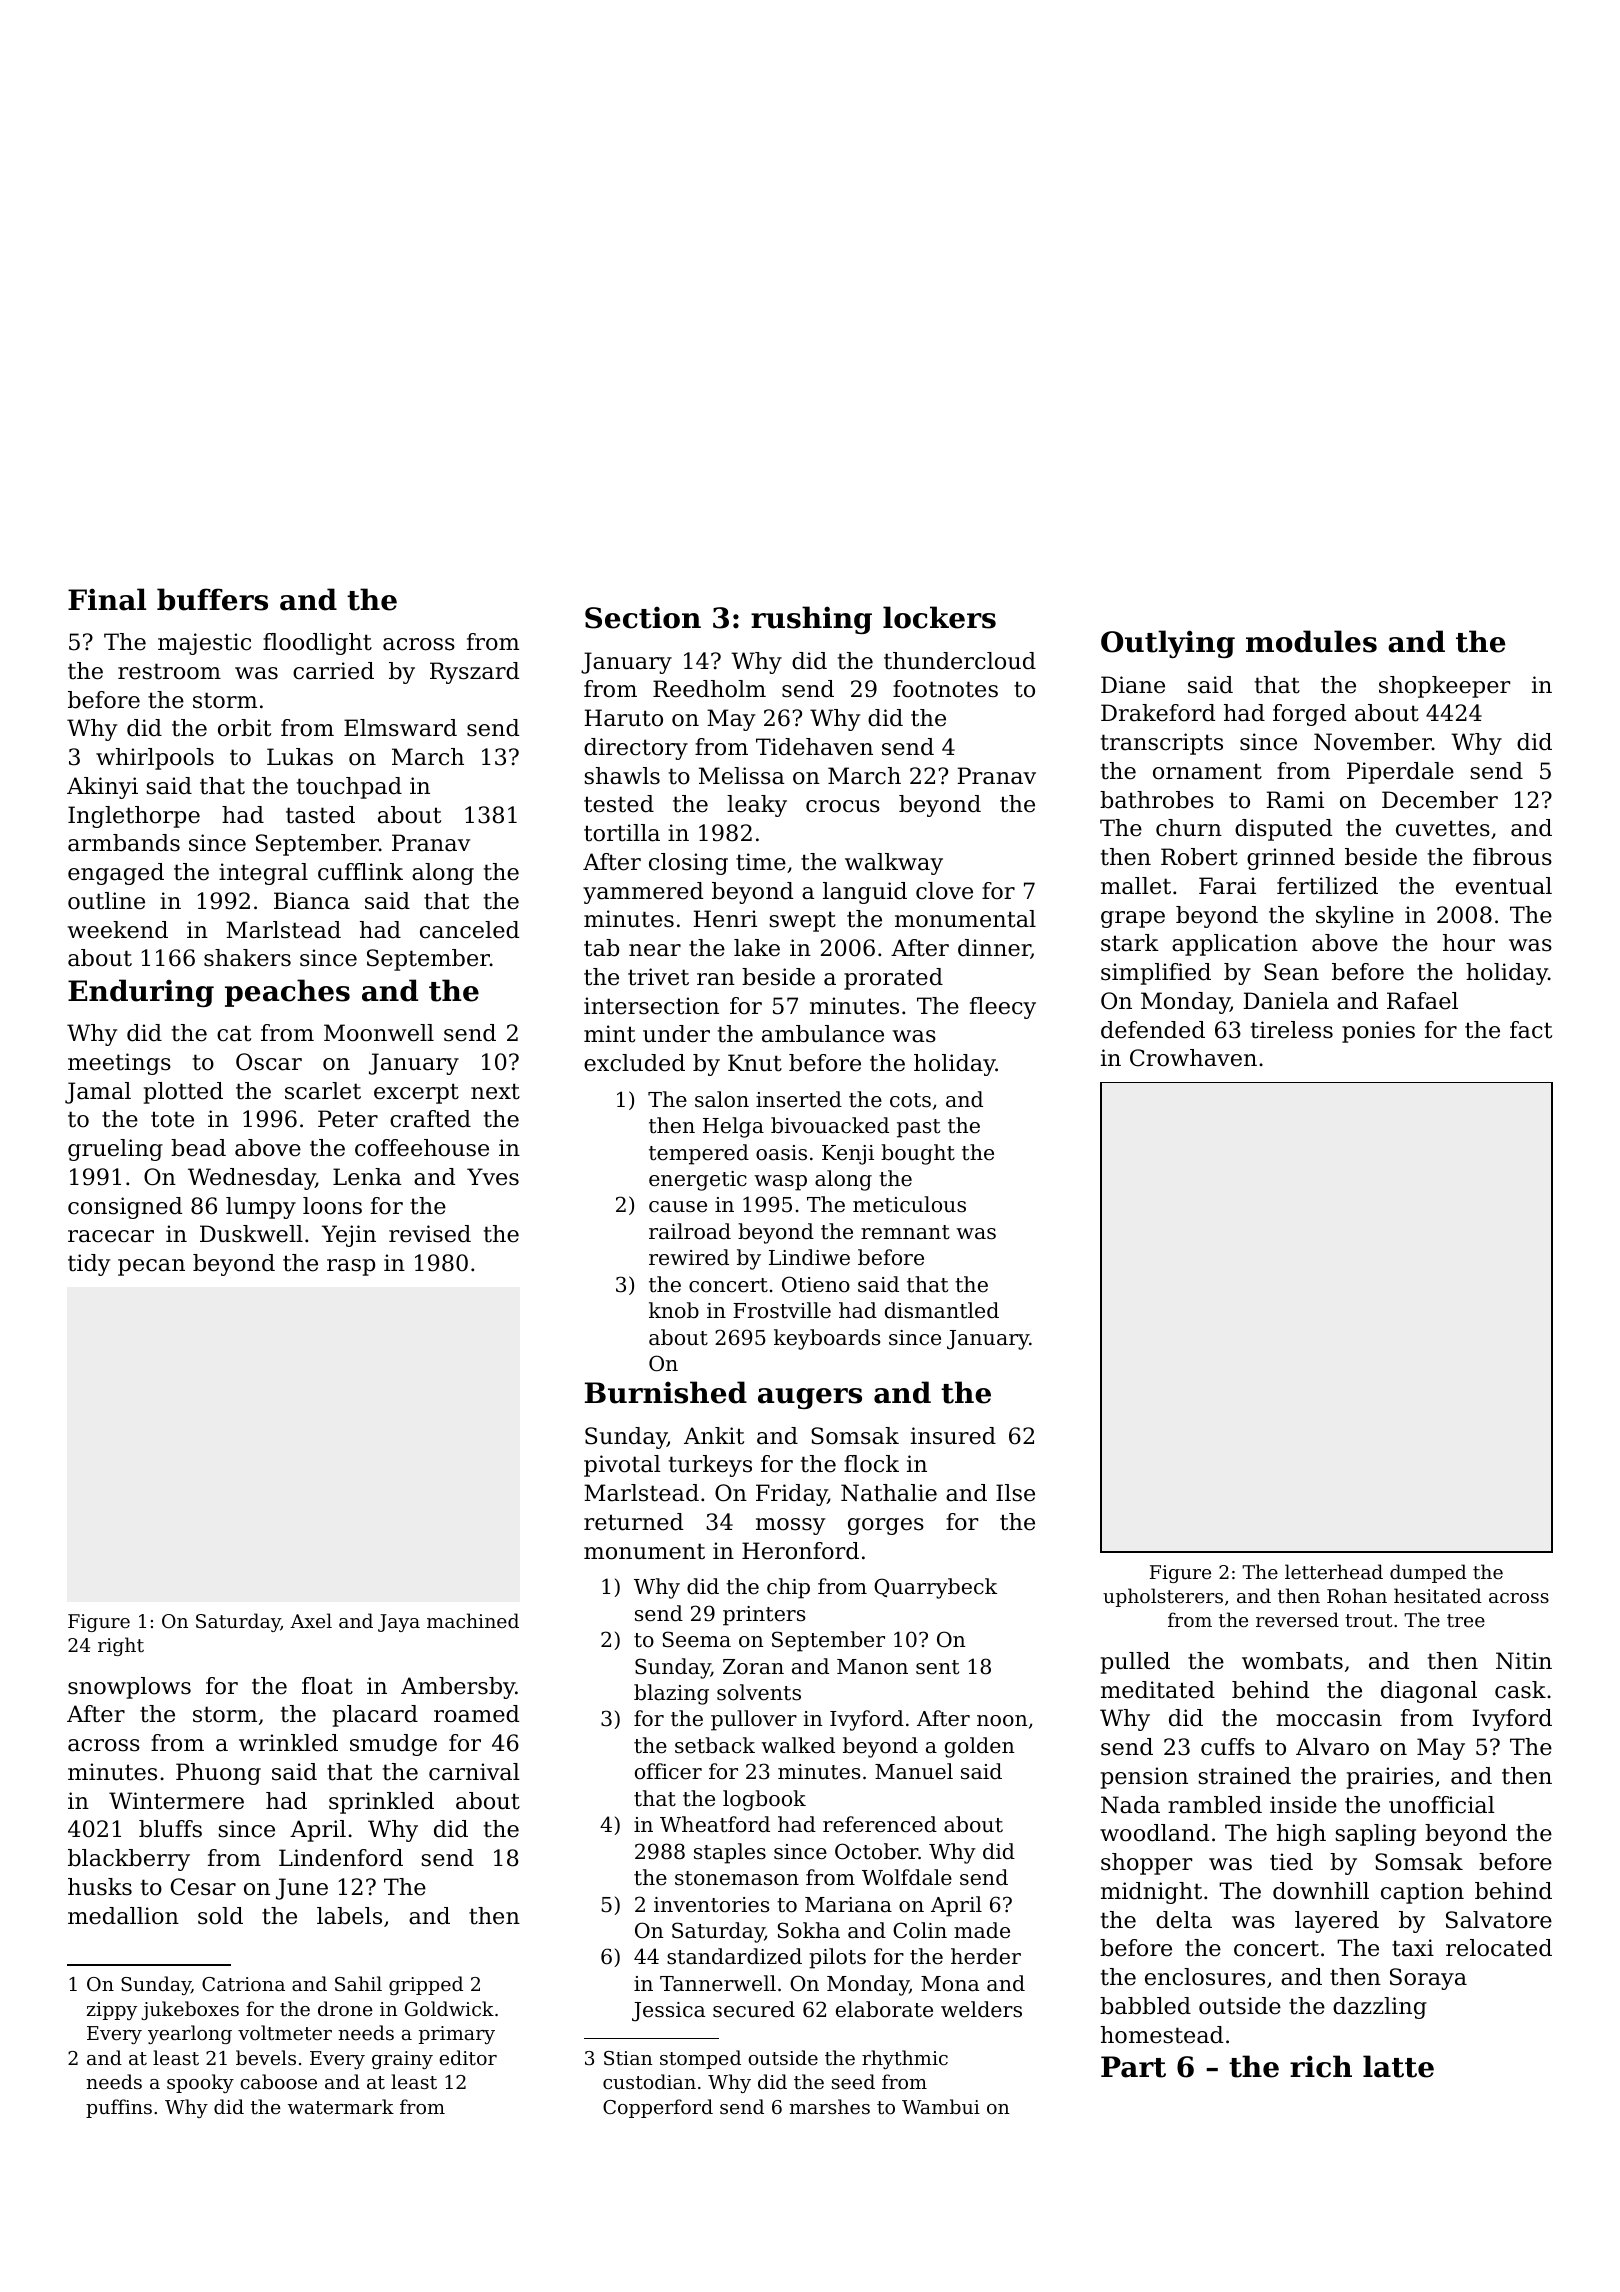  I want to click on fertilized, so click(1327, 886).
